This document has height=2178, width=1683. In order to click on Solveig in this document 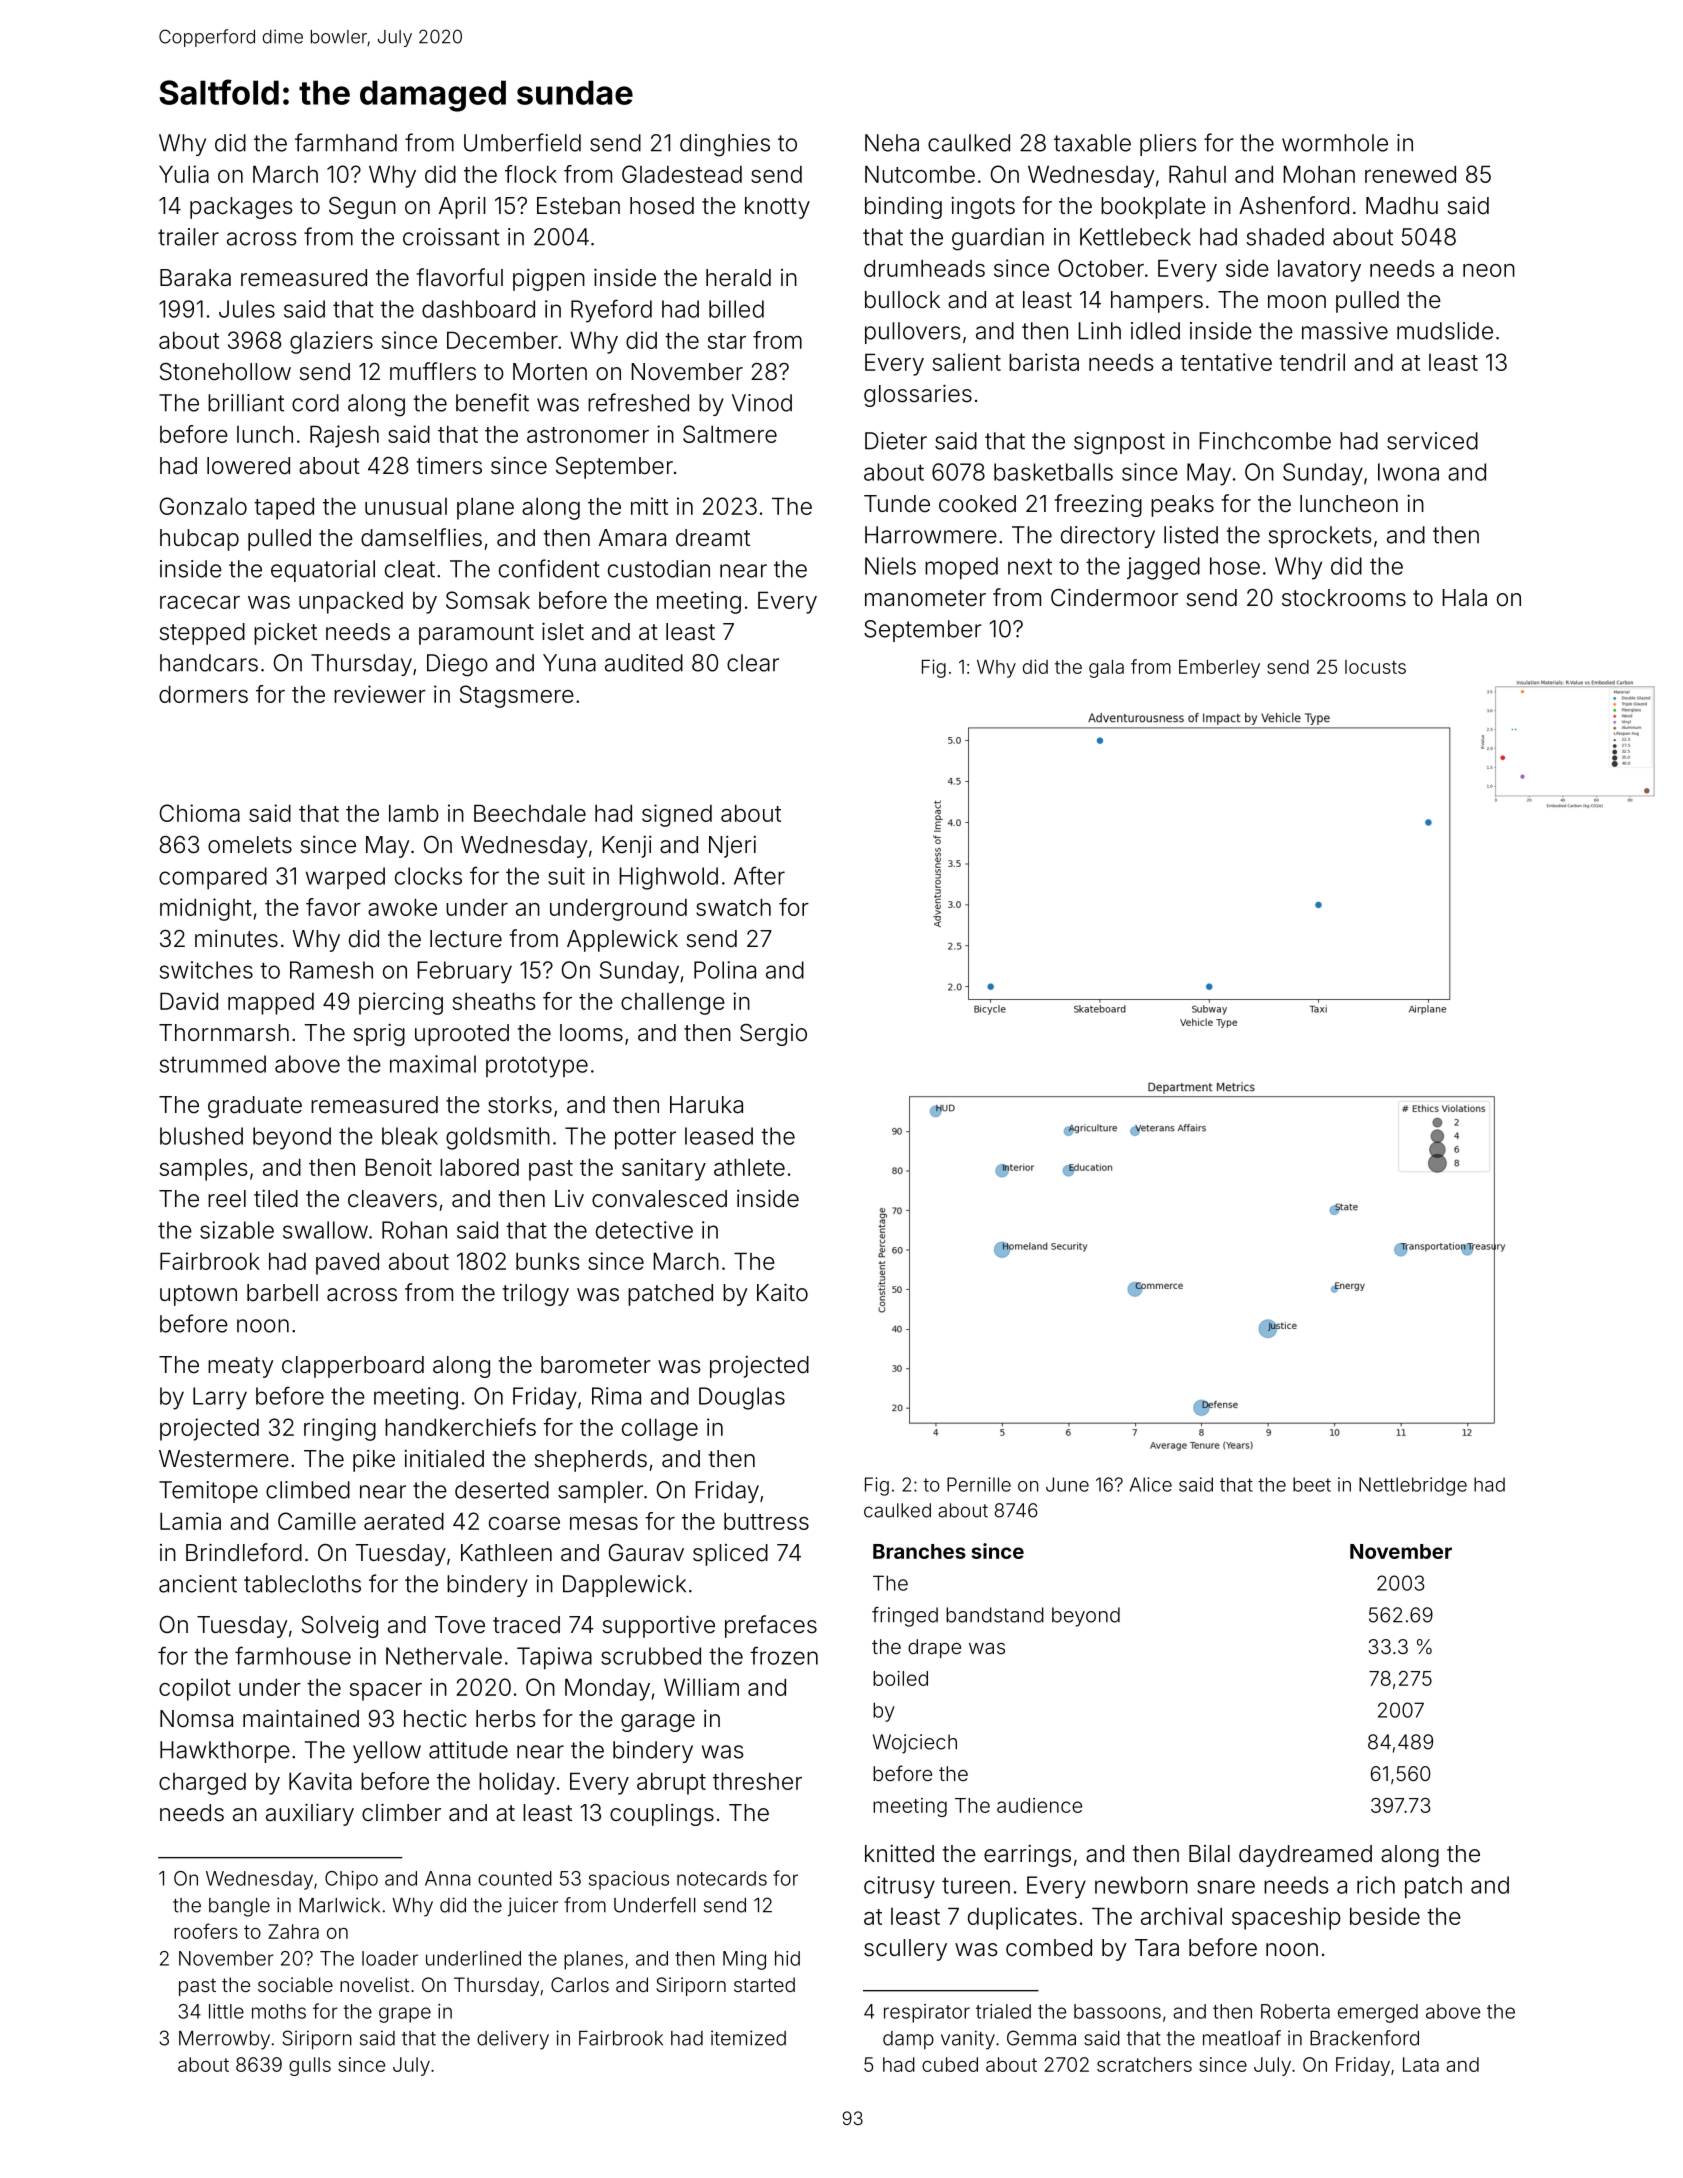, I will do `click(340, 1627)`.
